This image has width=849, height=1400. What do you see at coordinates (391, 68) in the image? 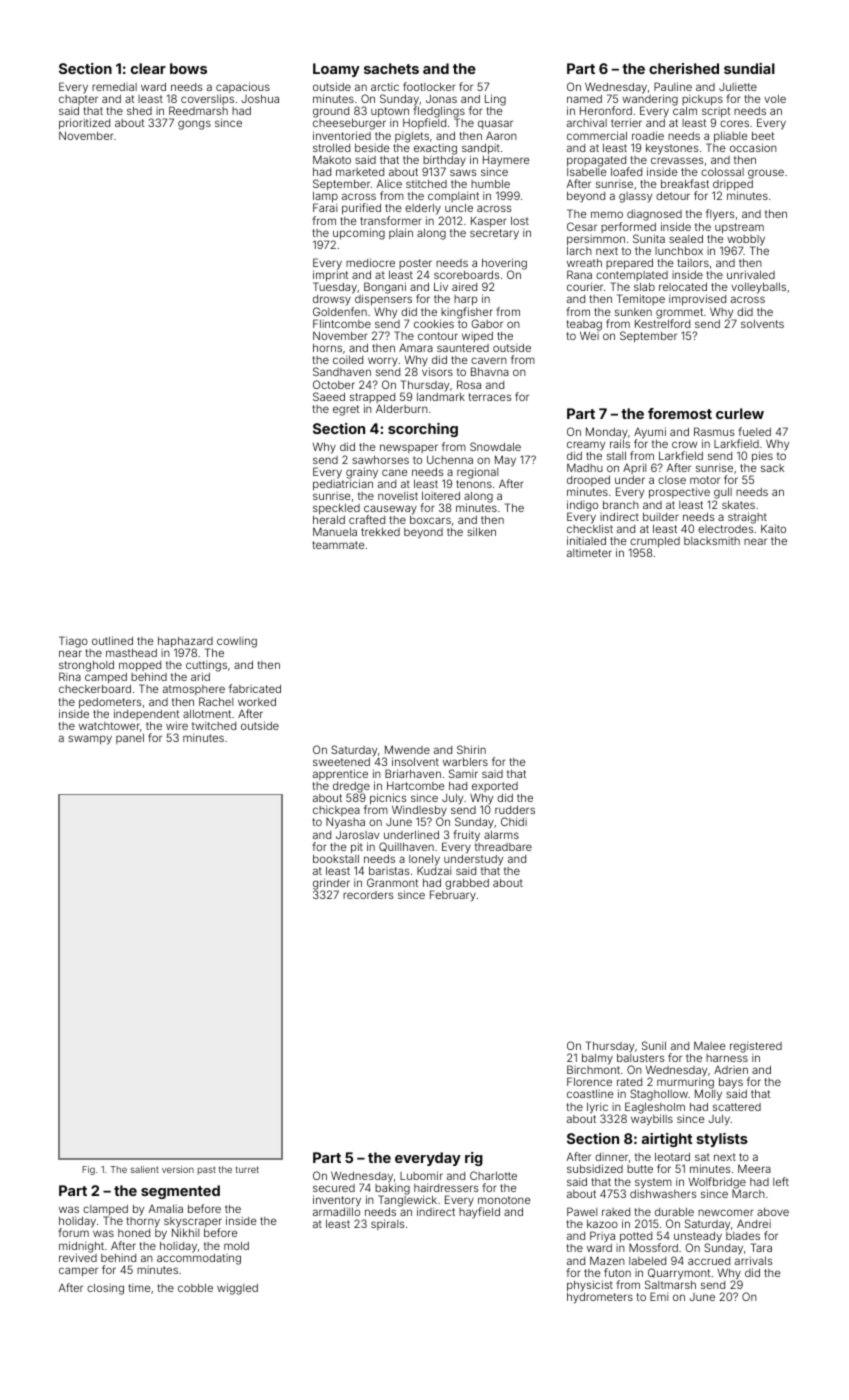
I see `sachets` at bounding box center [391, 68].
